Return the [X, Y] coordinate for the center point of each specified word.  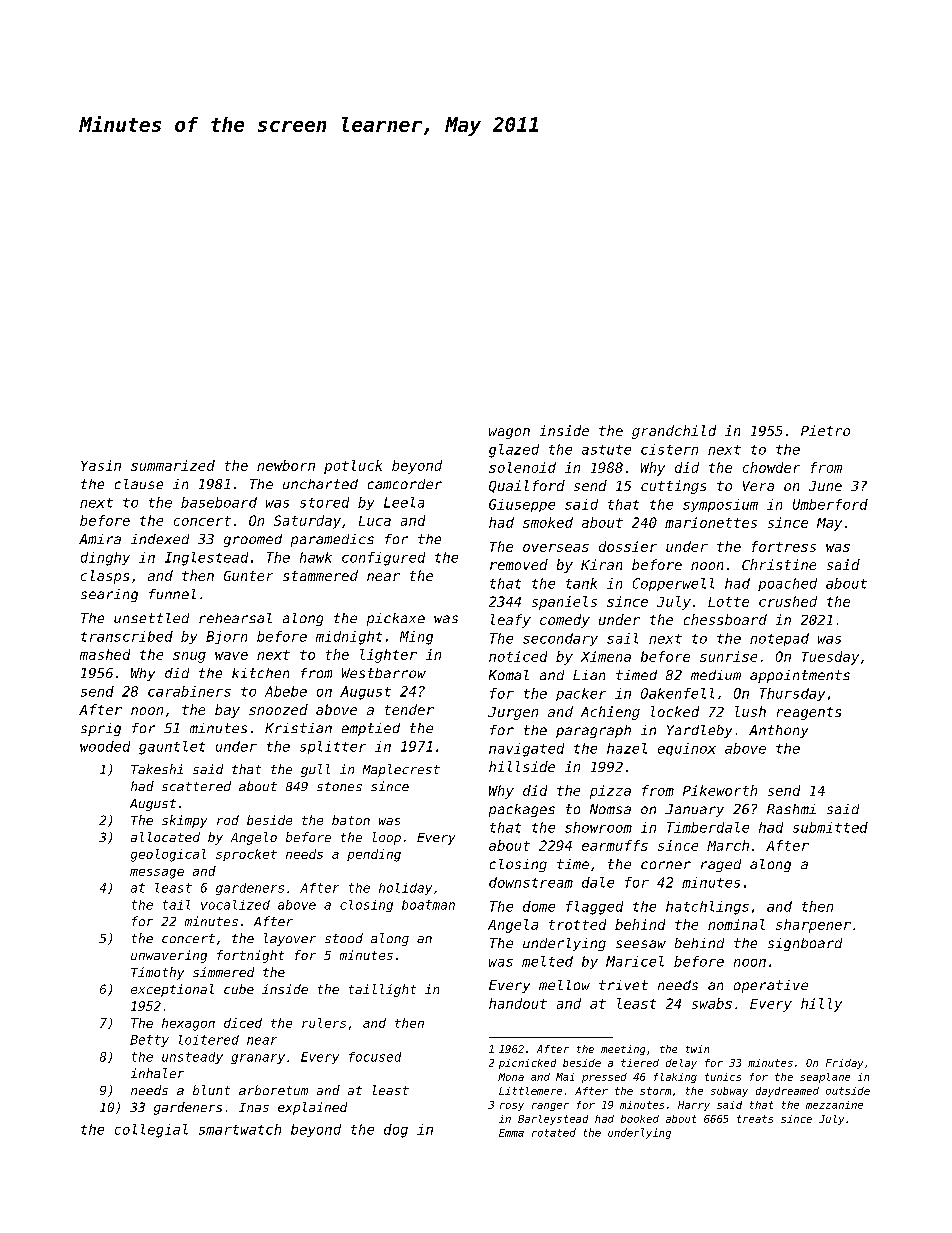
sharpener [813, 926]
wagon [509, 433]
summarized [173, 465]
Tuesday [830, 658]
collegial [151, 1131]
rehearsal [235, 618]
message [157, 874]
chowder [771, 467]
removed [519, 564]
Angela [513, 926]
